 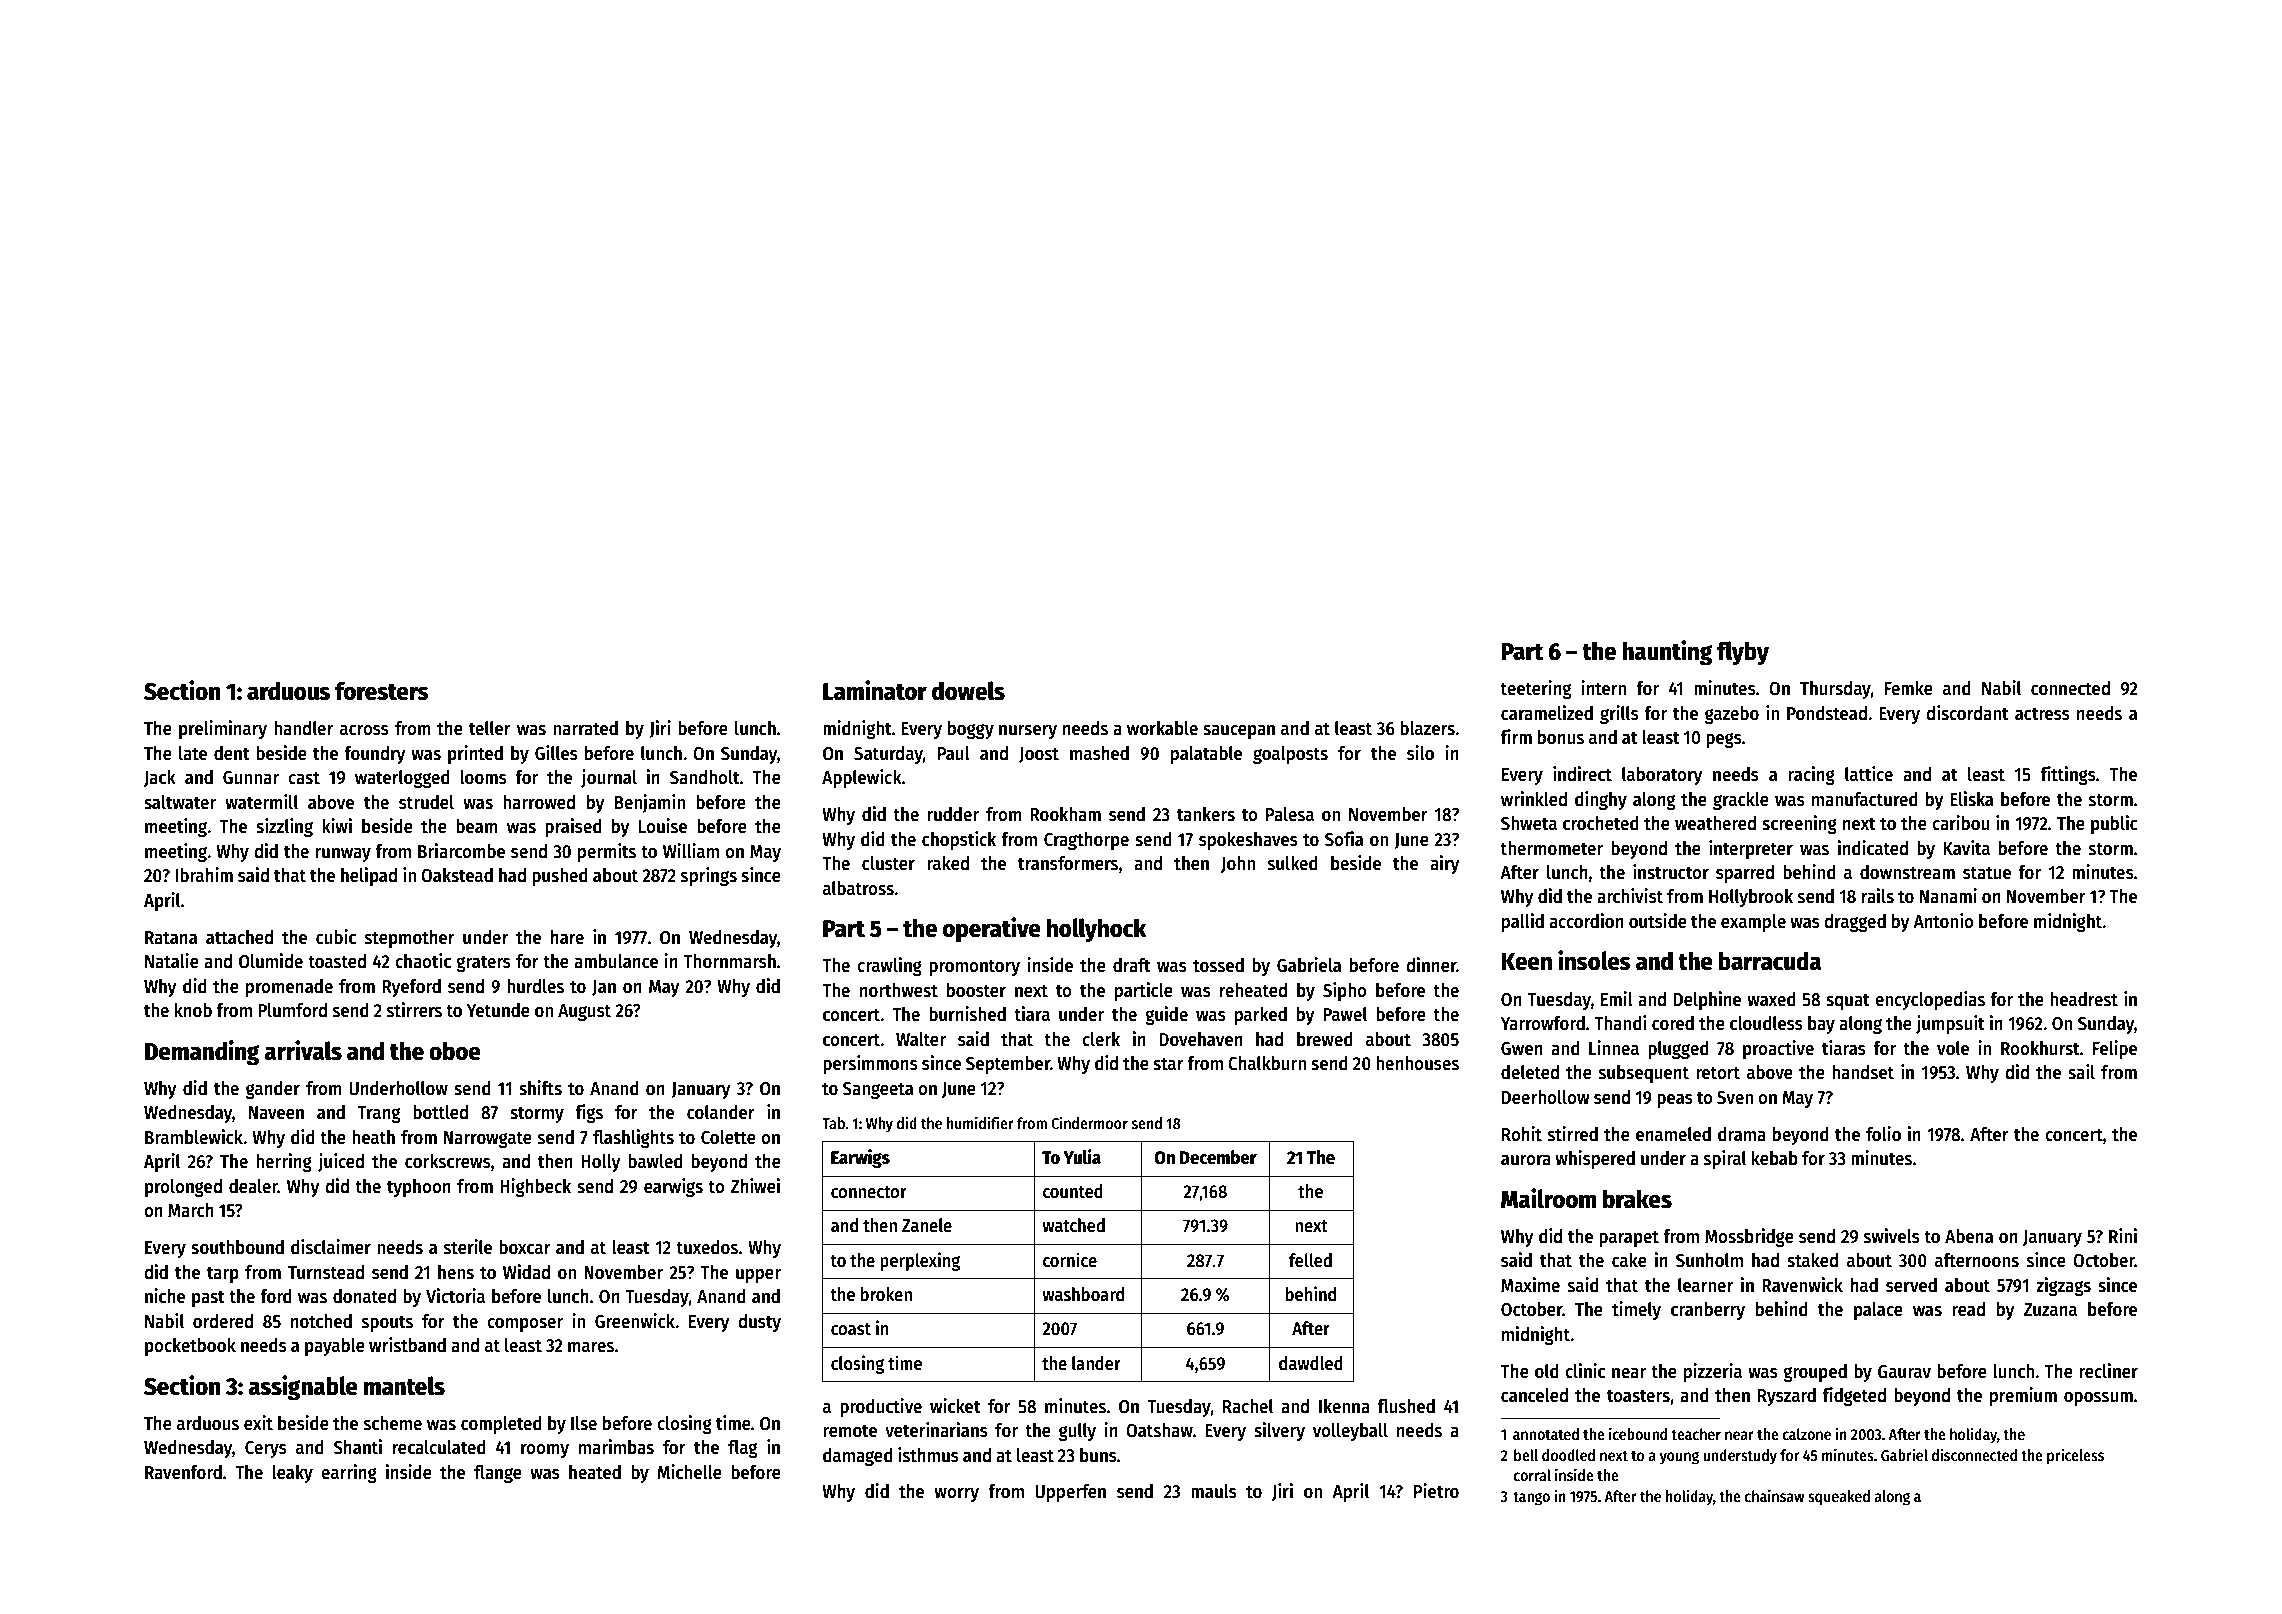 I want to click on productive, so click(x=881, y=1407).
